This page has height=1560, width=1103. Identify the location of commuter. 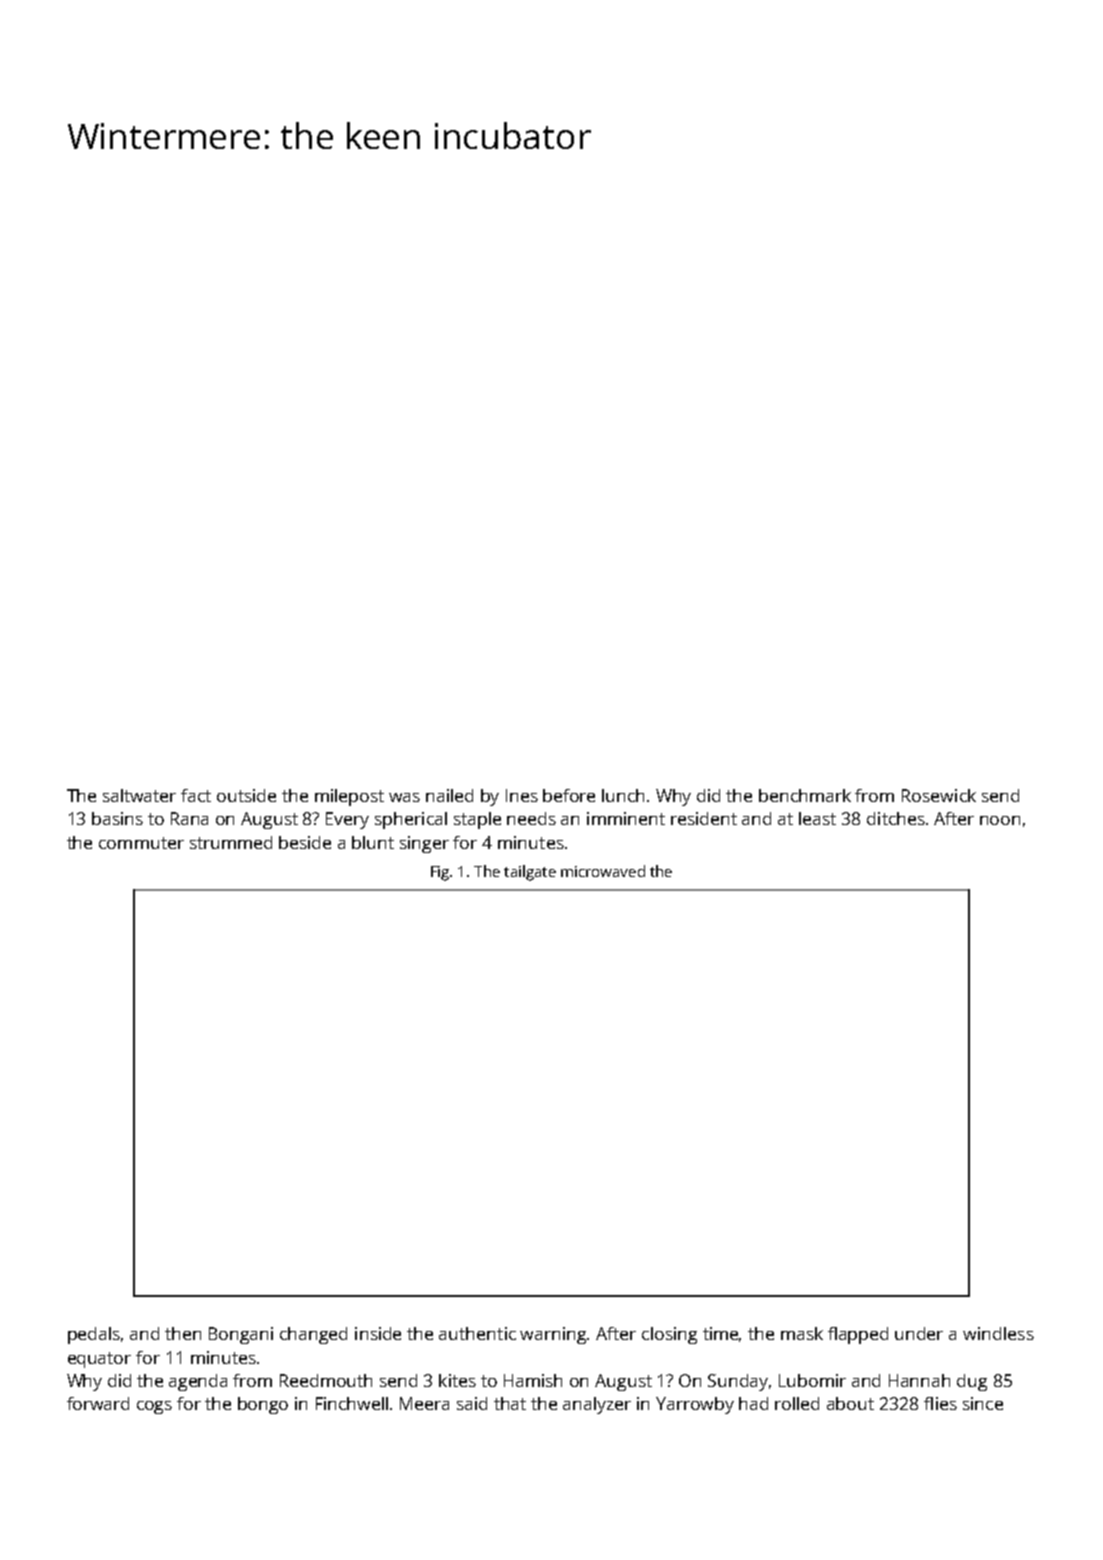
(141, 843).
